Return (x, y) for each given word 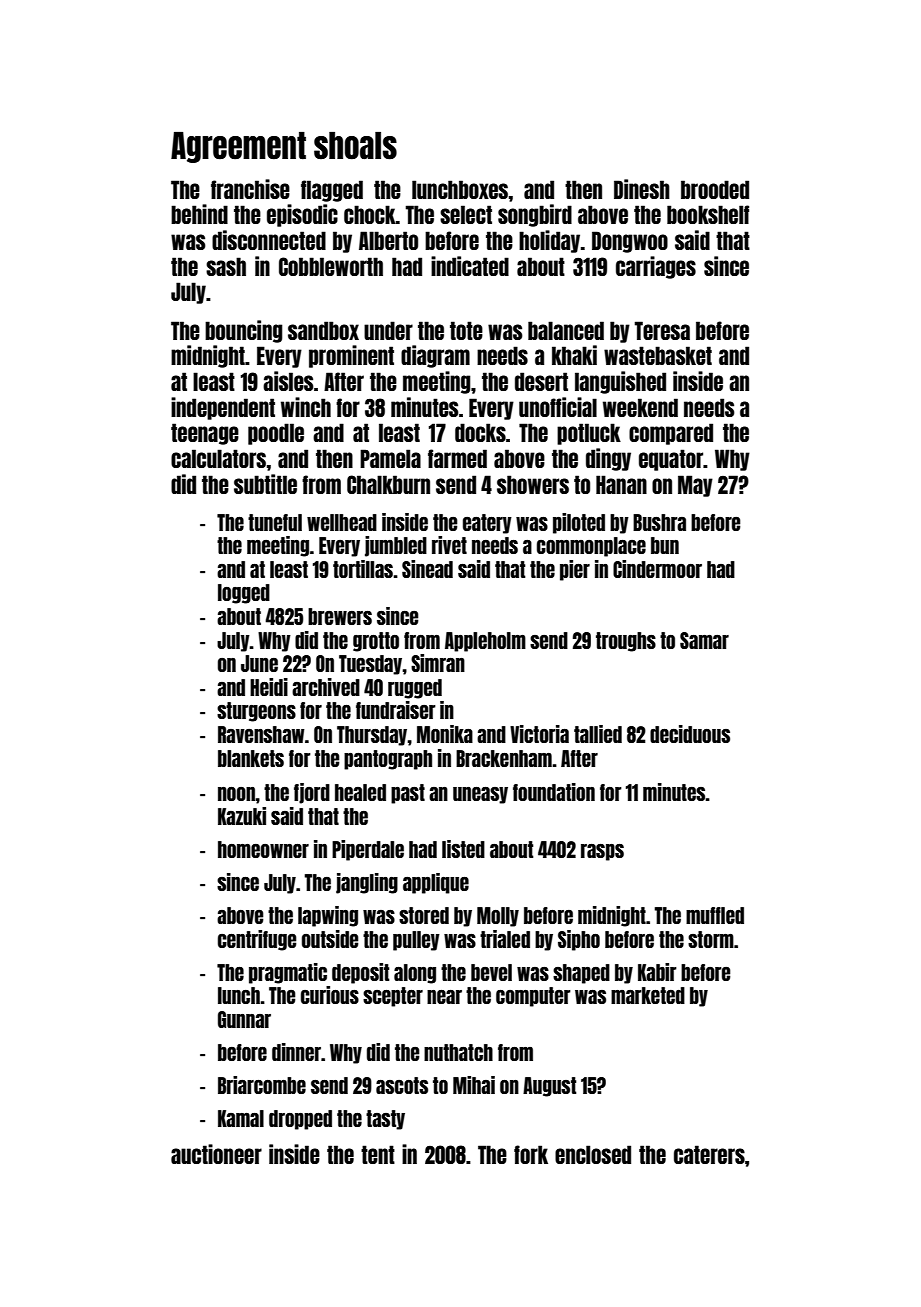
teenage (205, 434)
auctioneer (216, 1154)
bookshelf (708, 214)
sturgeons (256, 712)
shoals (355, 146)
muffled (715, 915)
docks (480, 432)
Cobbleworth (331, 266)
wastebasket (658, 355)
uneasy (480, 795)
